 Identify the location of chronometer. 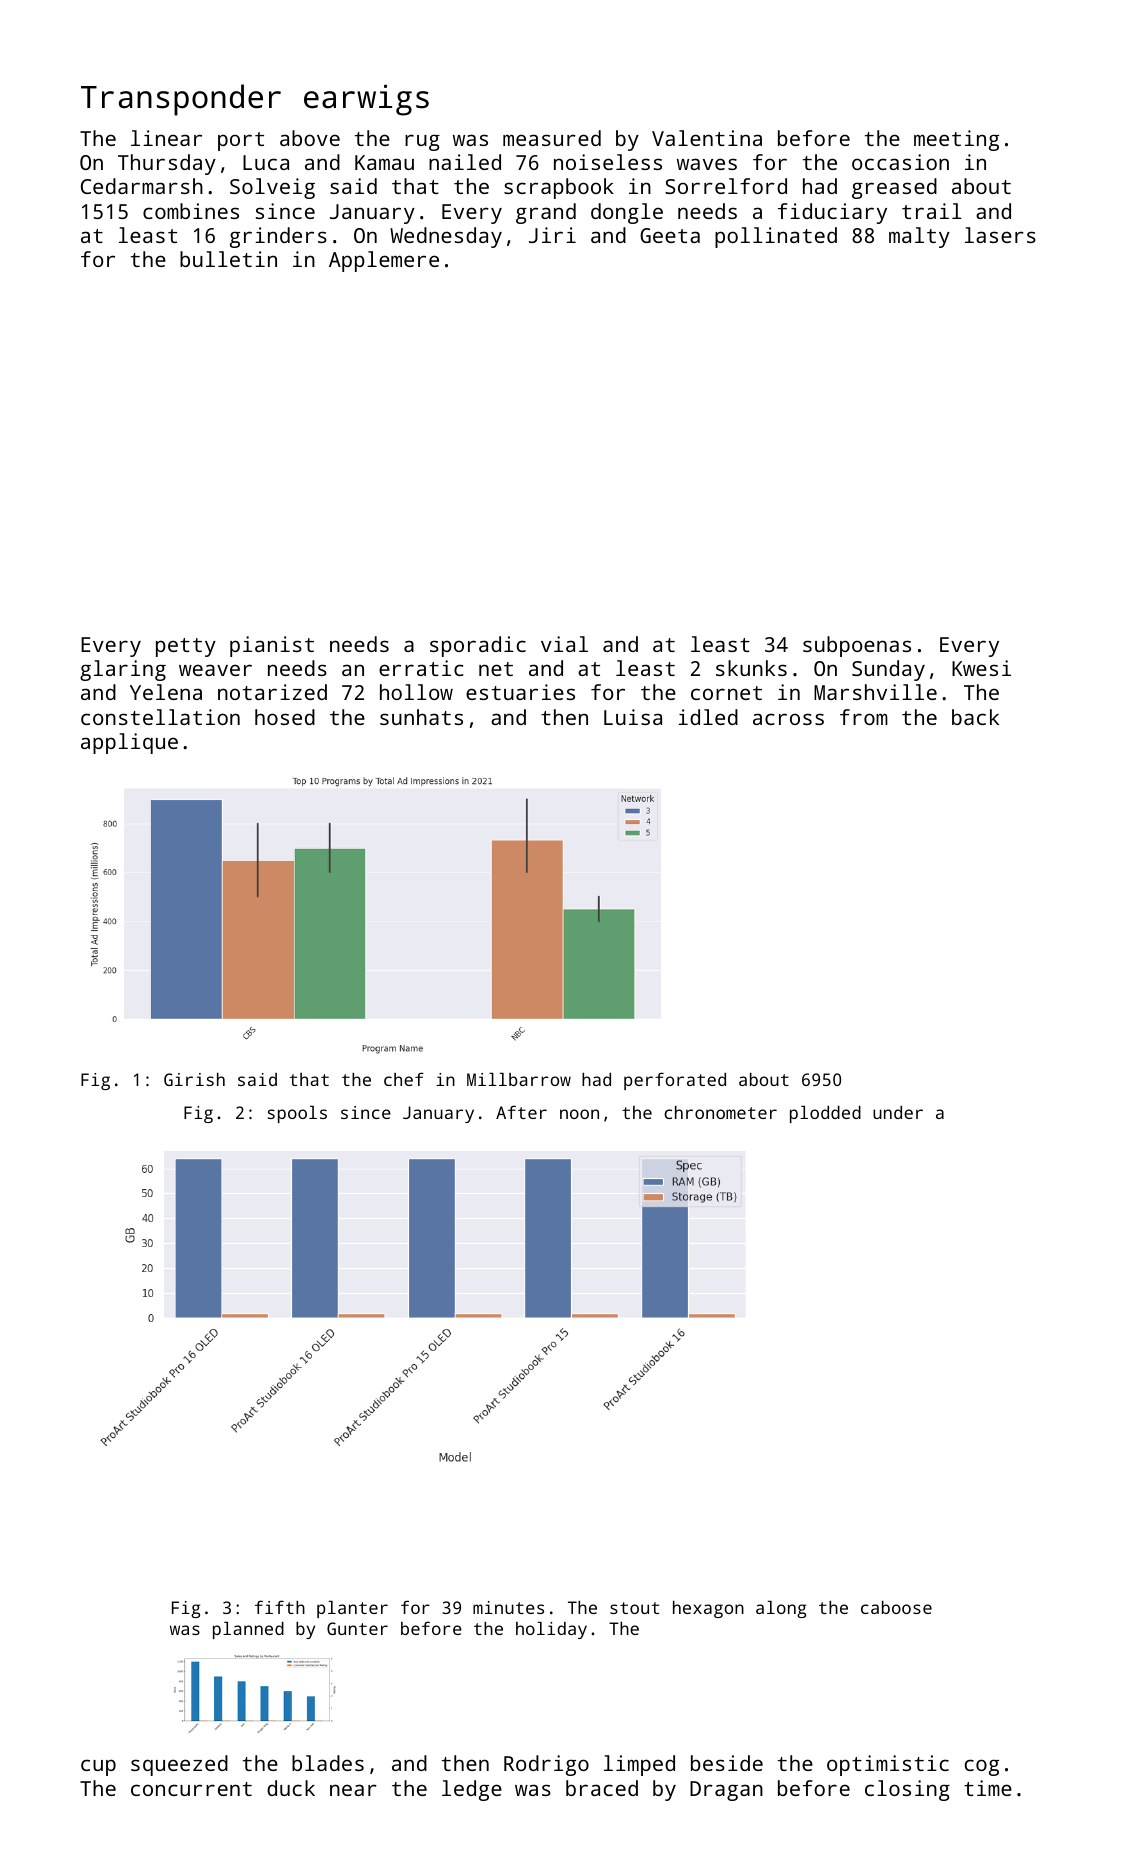
(720, 1112).
